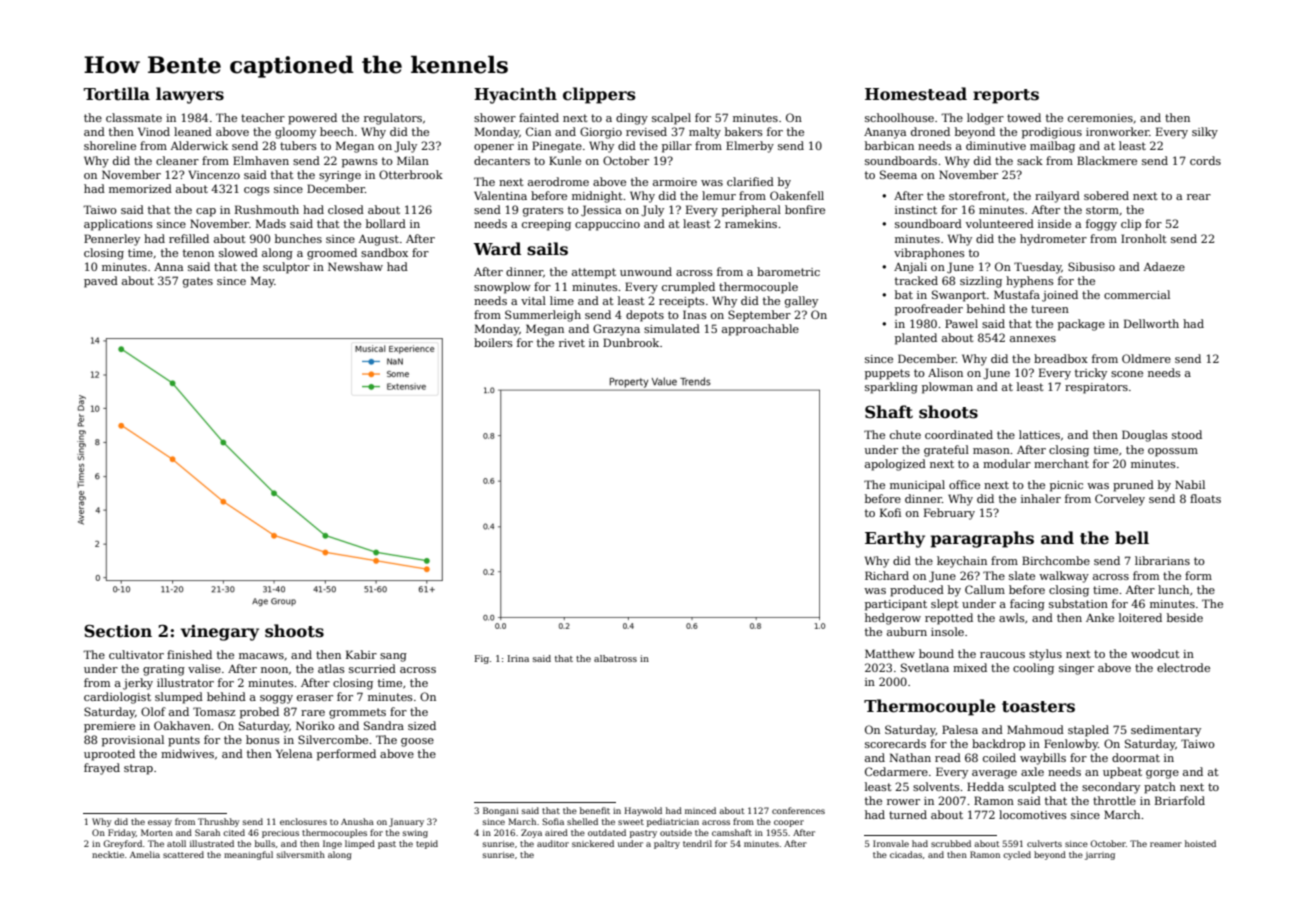 The width and height of the screenshot is (1308, 924). I want to click on Irina, so click(518, 658).
